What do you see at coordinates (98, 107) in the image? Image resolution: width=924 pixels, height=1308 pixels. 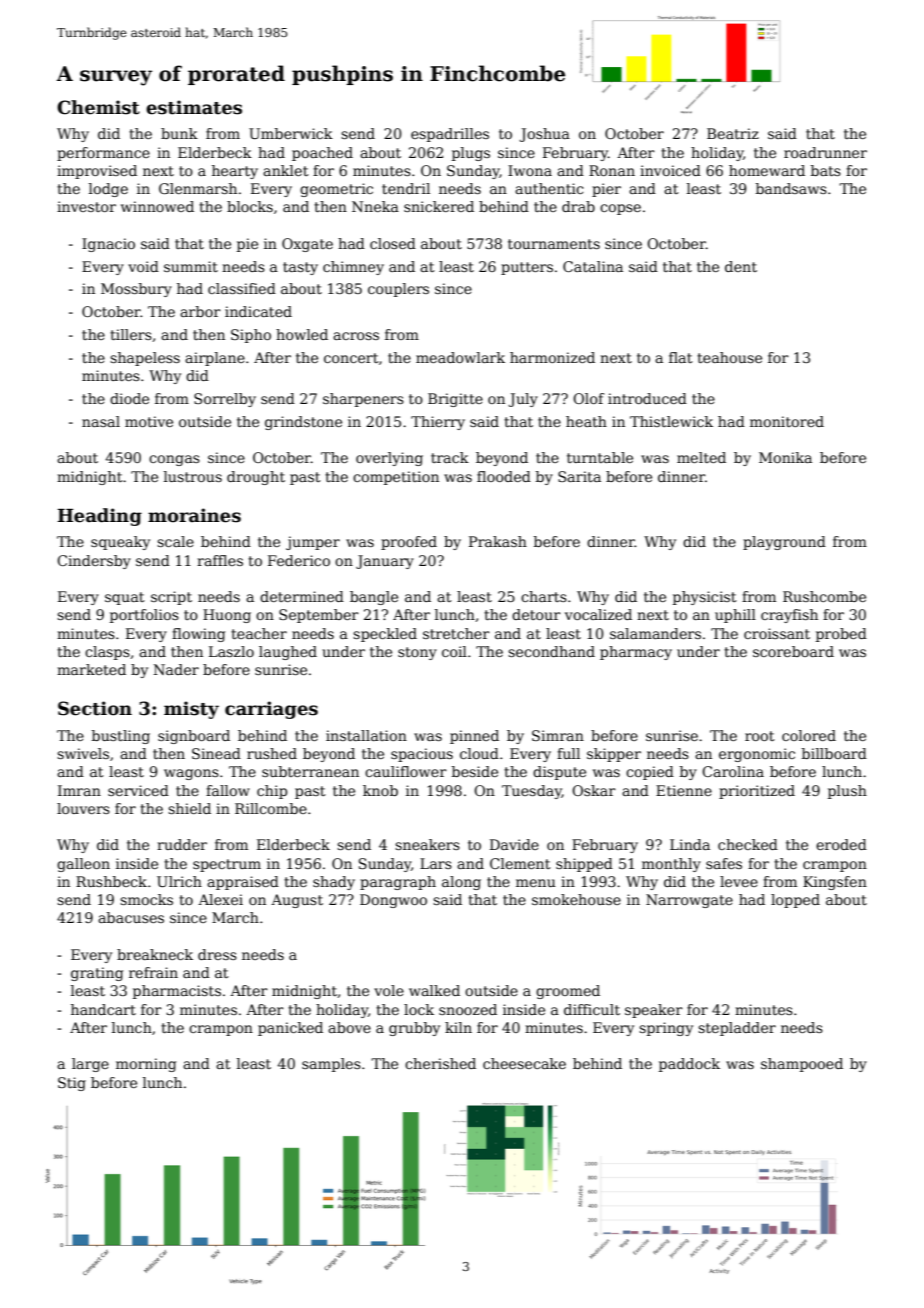 I see `Chemist` at bounding box center [98, 107].
